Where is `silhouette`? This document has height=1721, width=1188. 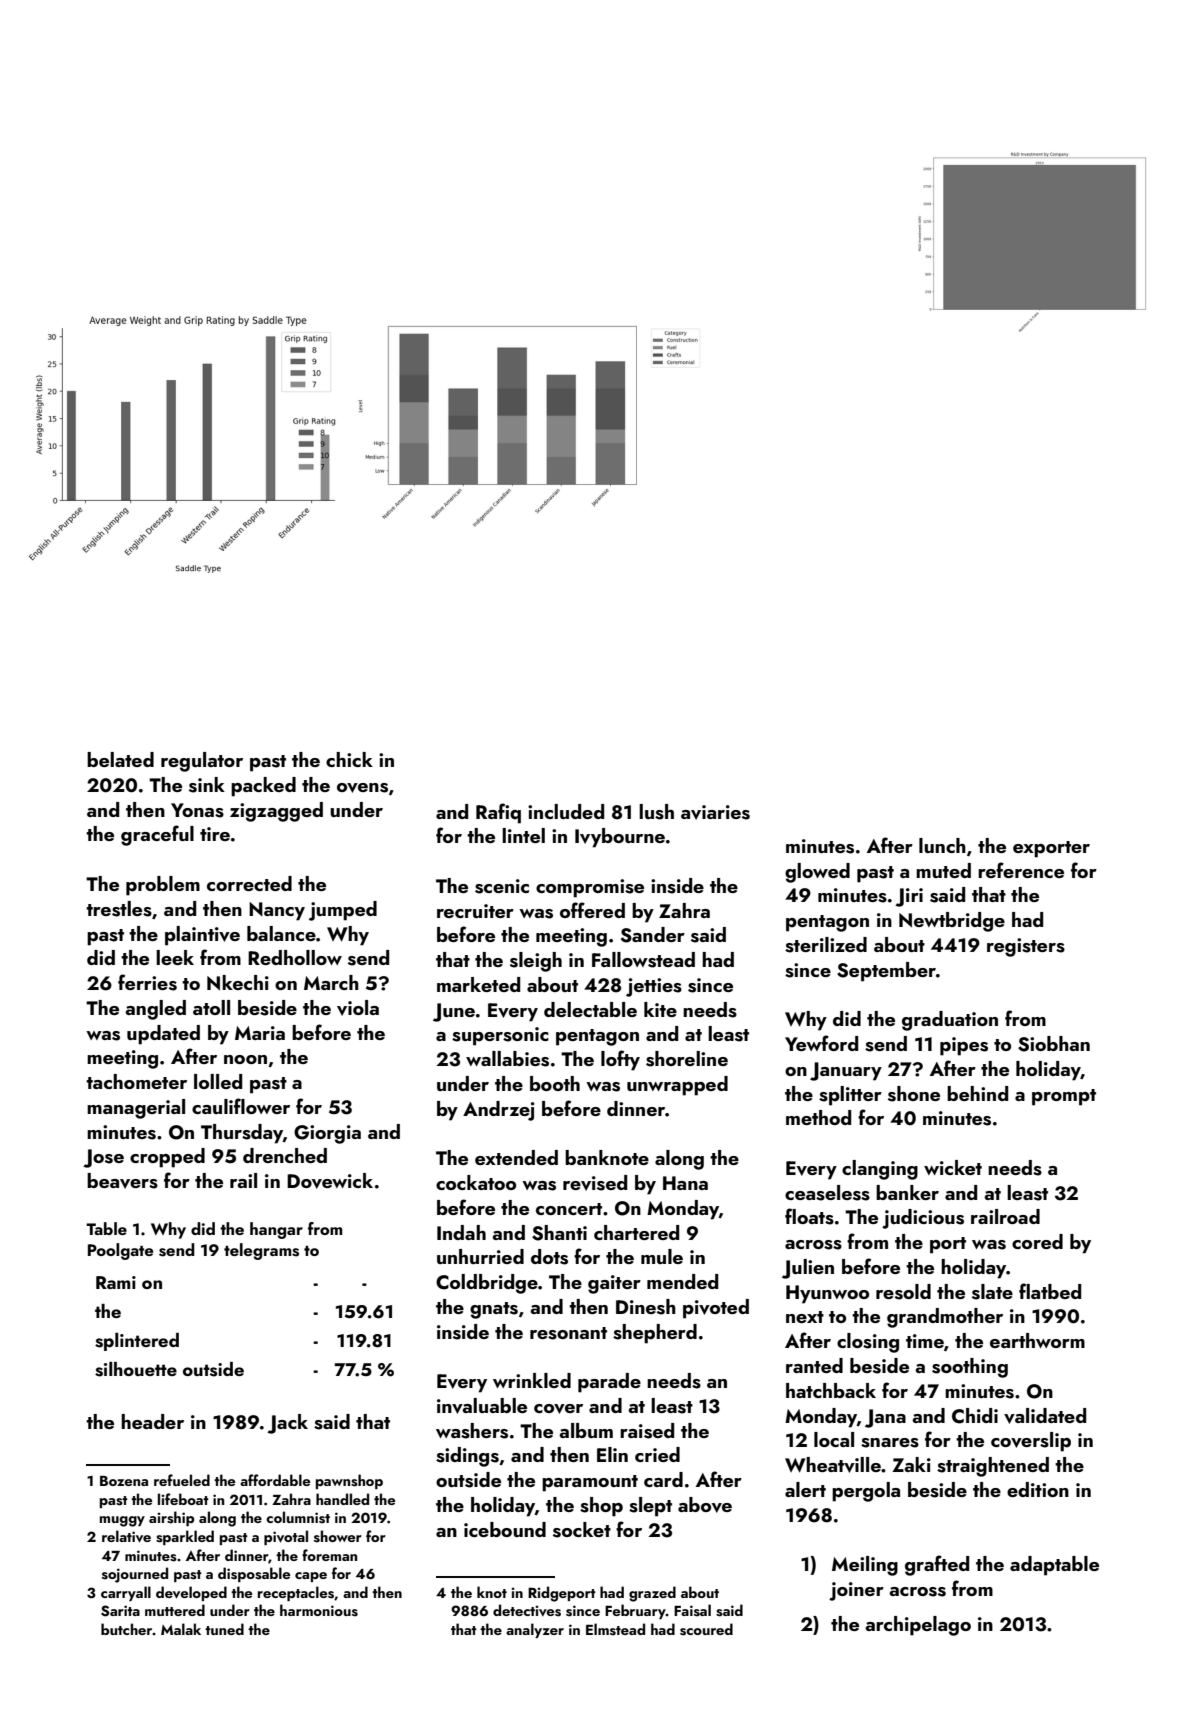 silhouette is located at coordinates (136, 1369).
